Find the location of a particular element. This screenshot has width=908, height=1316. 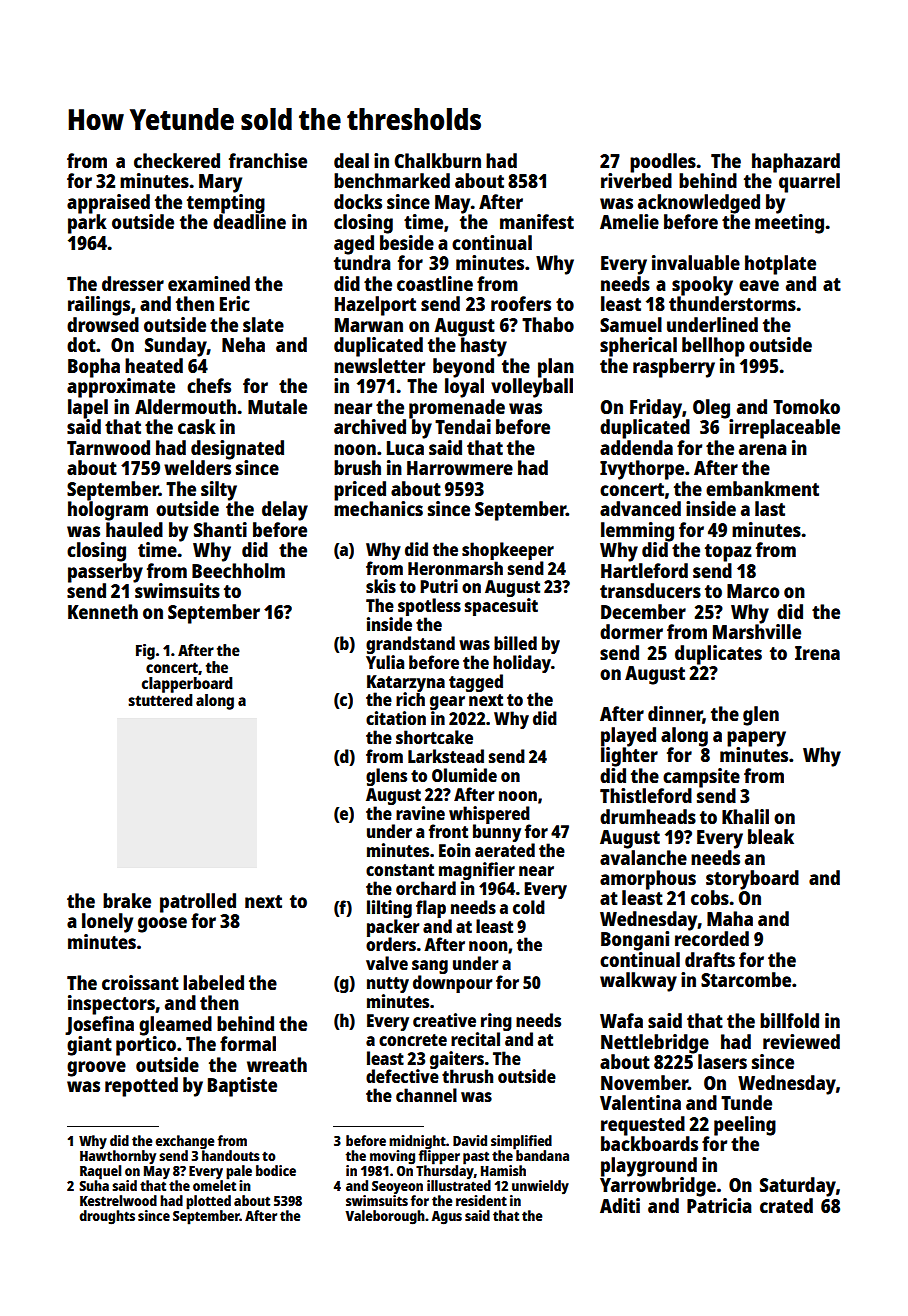

Khalil is located at coordinates (745, 816).
